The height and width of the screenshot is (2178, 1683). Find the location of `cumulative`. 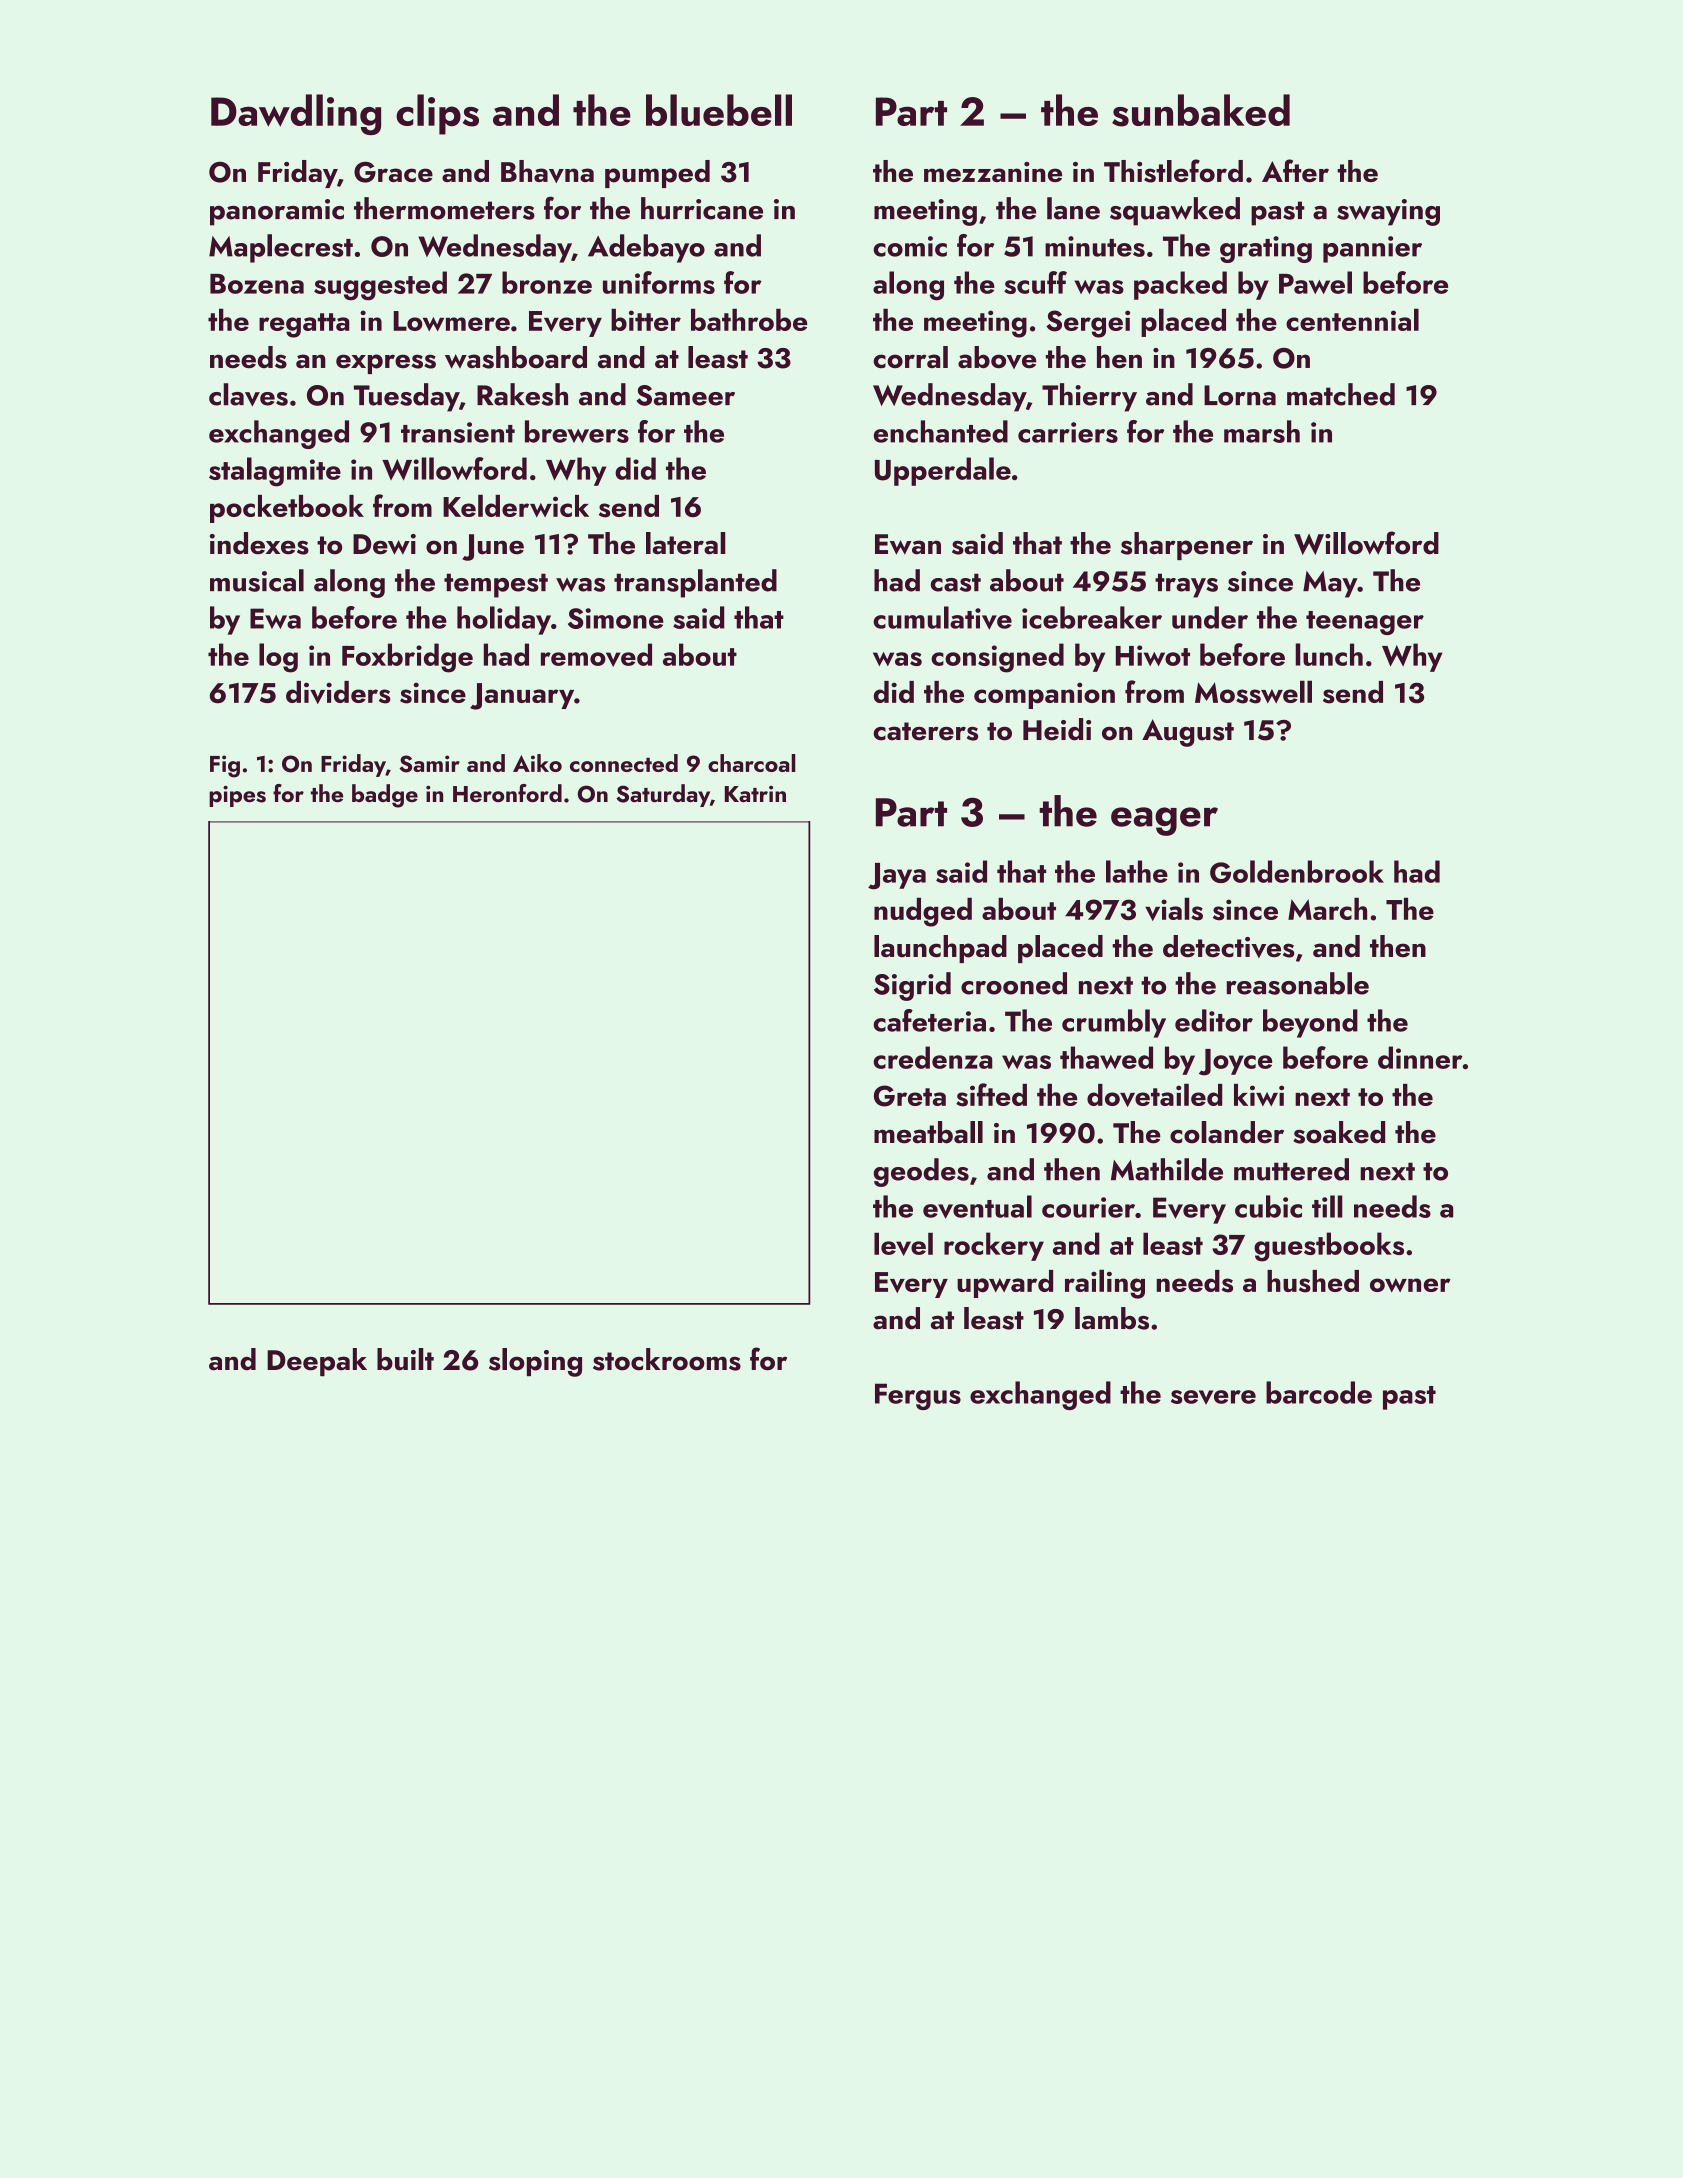

cumulative is located at coordinates (942, 618).
